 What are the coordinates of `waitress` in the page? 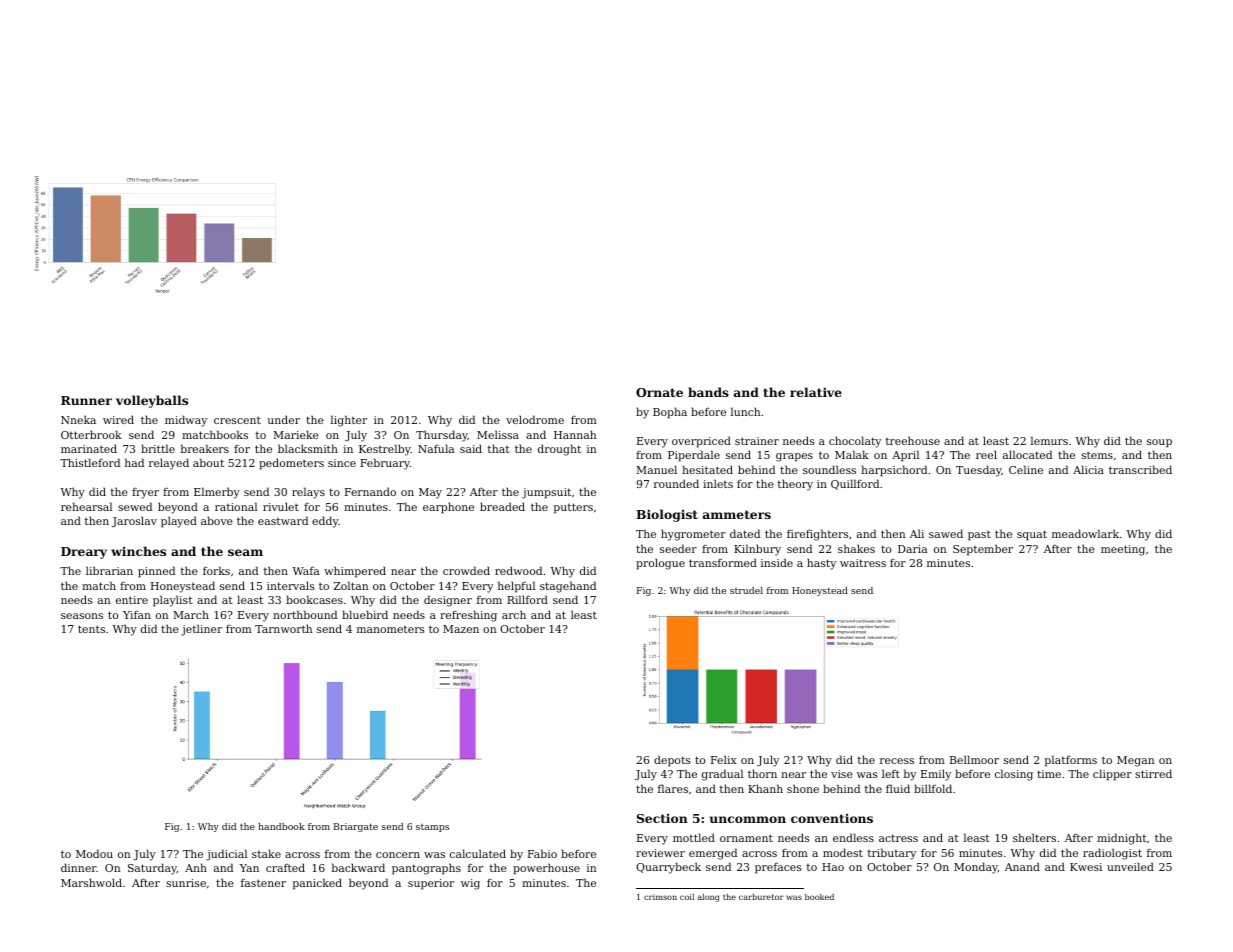 It's located at (863, 563).
